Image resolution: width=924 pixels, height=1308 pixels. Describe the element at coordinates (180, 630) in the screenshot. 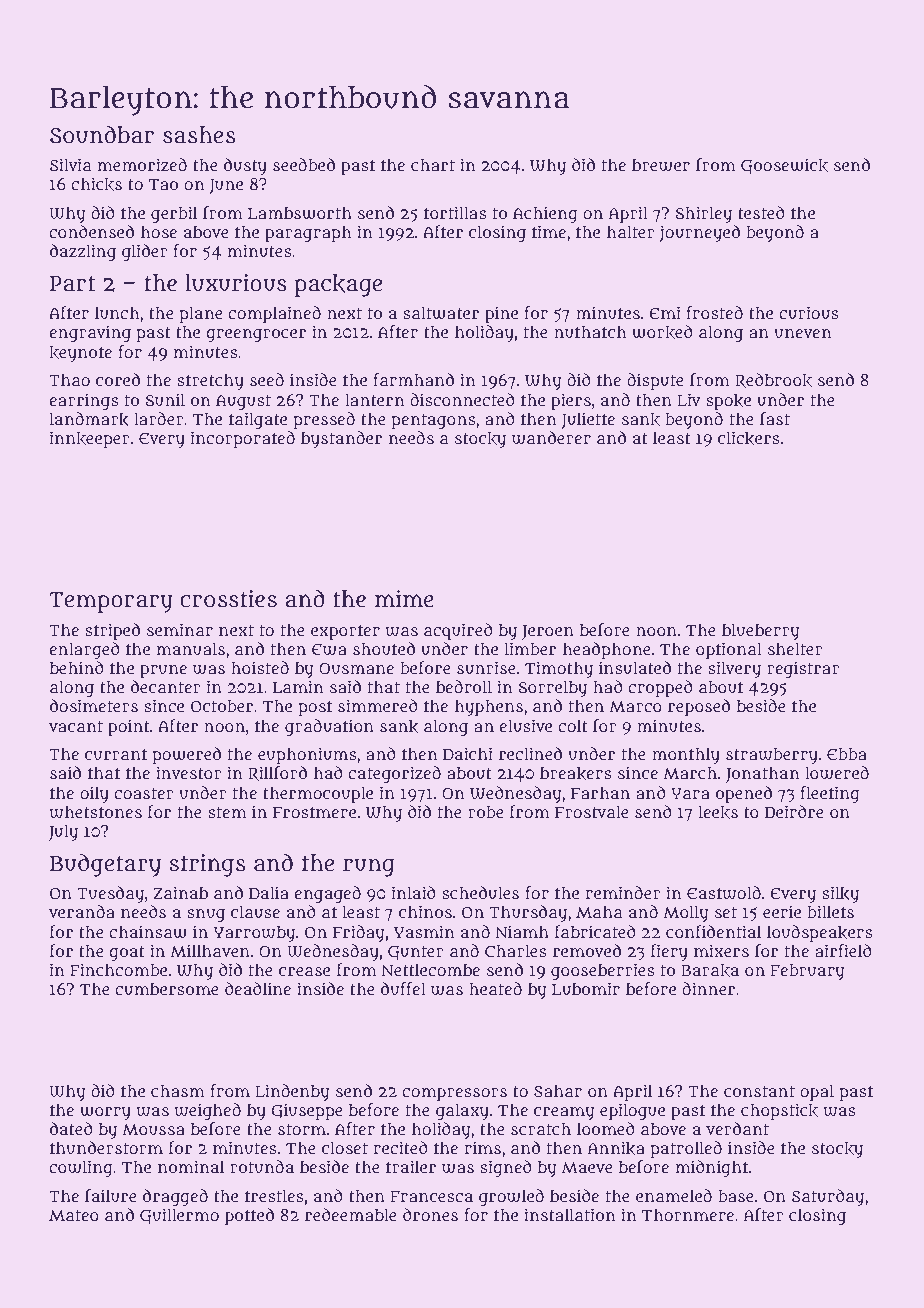

I see `seminar` at that location.
